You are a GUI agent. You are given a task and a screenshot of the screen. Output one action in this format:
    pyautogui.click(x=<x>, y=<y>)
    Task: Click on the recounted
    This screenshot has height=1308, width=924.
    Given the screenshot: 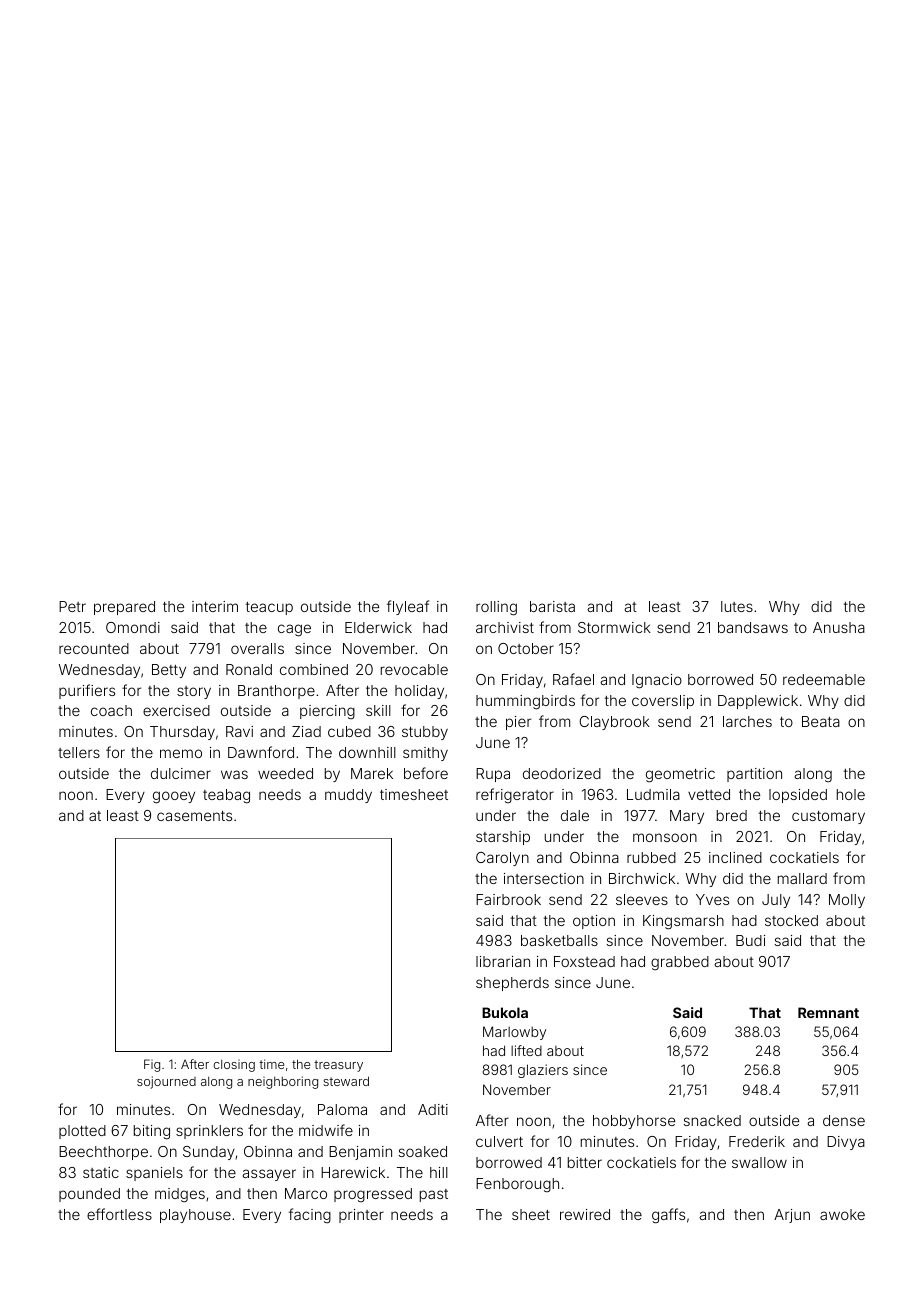 What is the action you would take?
    pyautogui.click(x=94, y=648)
